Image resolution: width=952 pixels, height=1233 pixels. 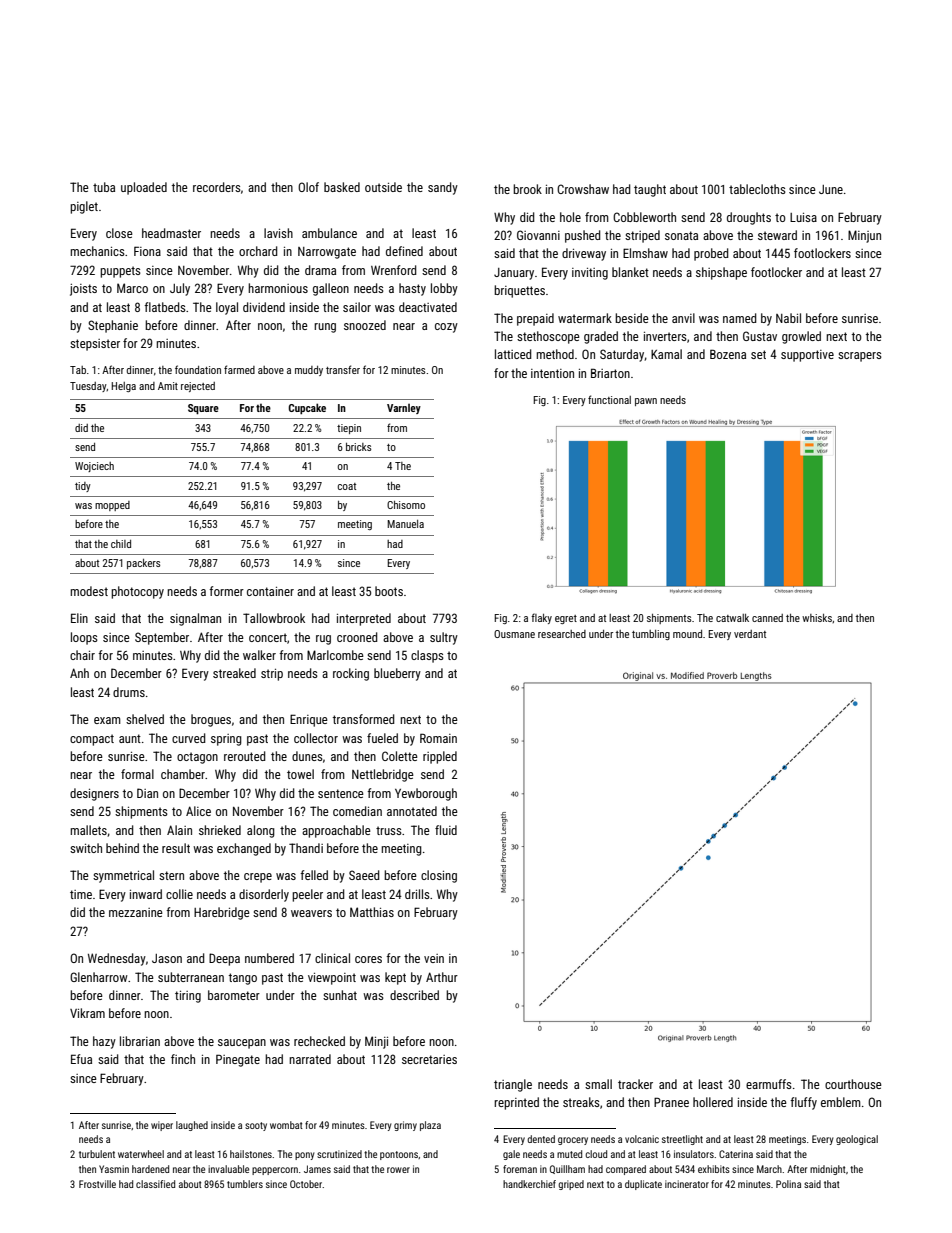 I want to click on foreman, so click(x=520, y=1169).
